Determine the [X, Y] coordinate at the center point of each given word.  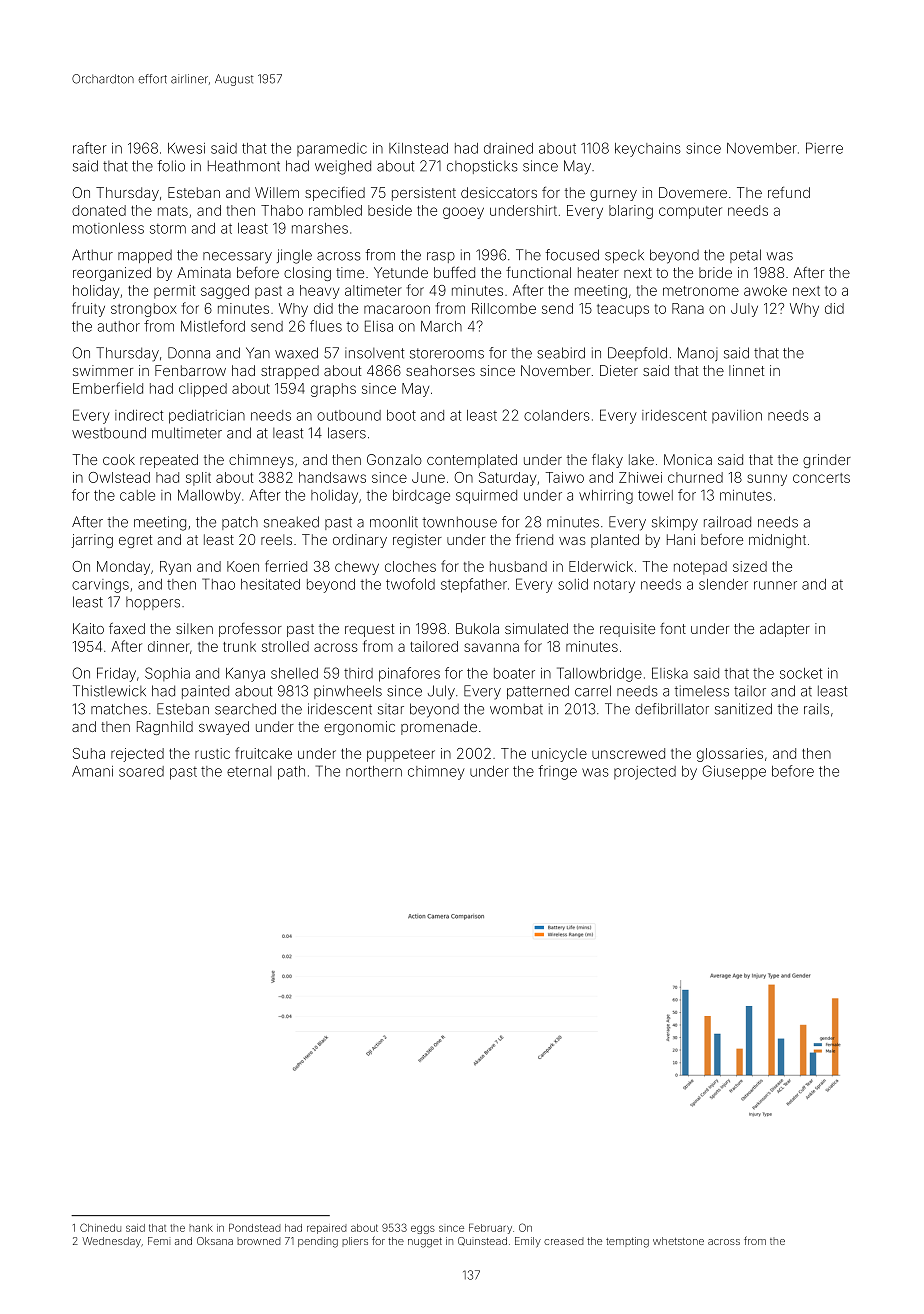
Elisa [379, 326]
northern [374, 771]
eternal [249, 771]
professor [250, 630]
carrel [593, 691]
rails [816, 709]
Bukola [477, 628]
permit [174, 292]
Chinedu [100, 1227]
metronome [701, 291]
